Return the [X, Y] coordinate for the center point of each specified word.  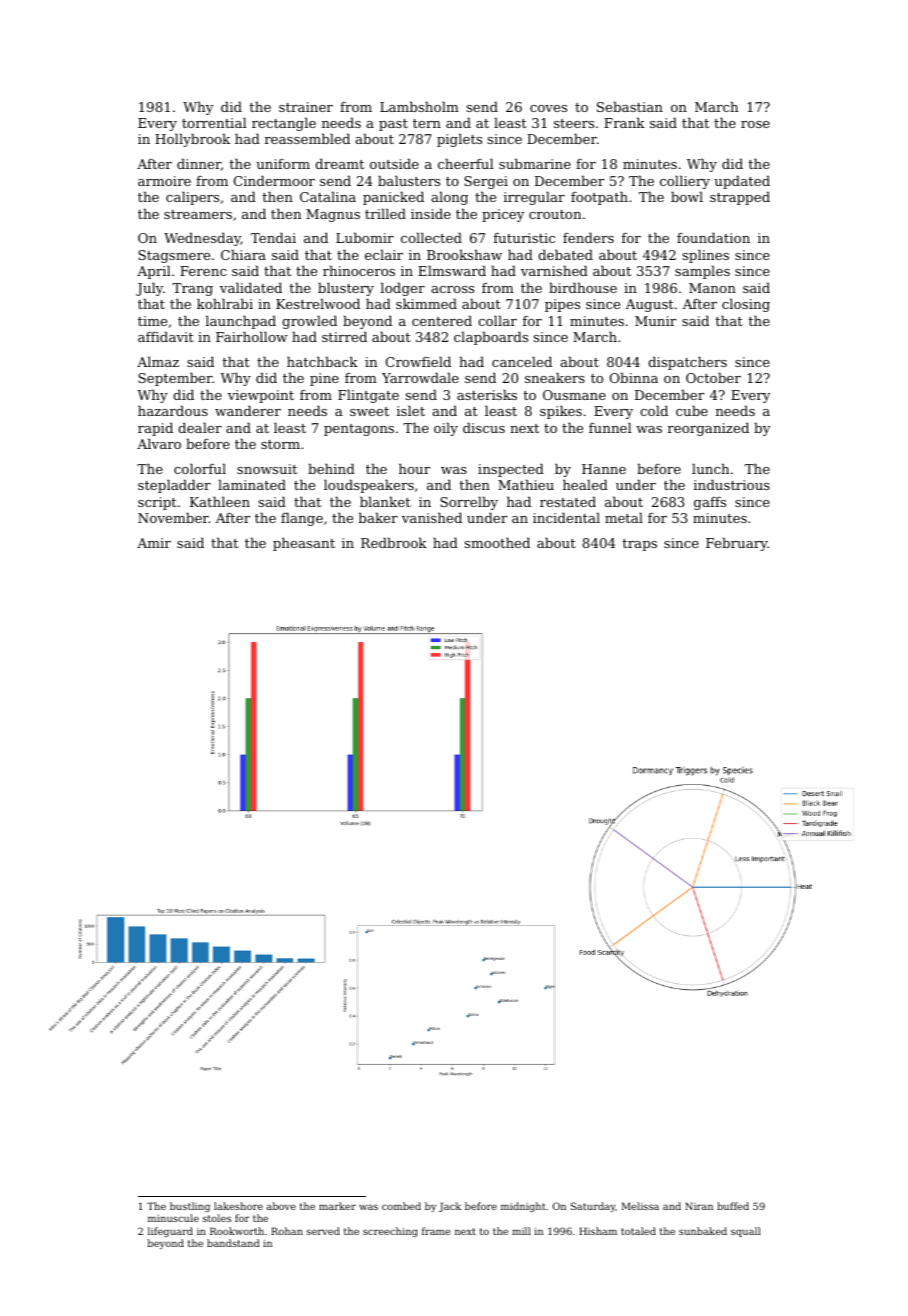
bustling [190, 1207]
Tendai [273, 237]
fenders [588, 237]
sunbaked [703, 1231]
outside [394, 163]
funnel [610, 427]
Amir [154, 543]
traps [639, 545]
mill [521, 1231]
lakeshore [238, 1206]
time [152, 321]
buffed [733, 1206]
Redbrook [394, 542]
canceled [522, 361]
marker [337, 1206]
